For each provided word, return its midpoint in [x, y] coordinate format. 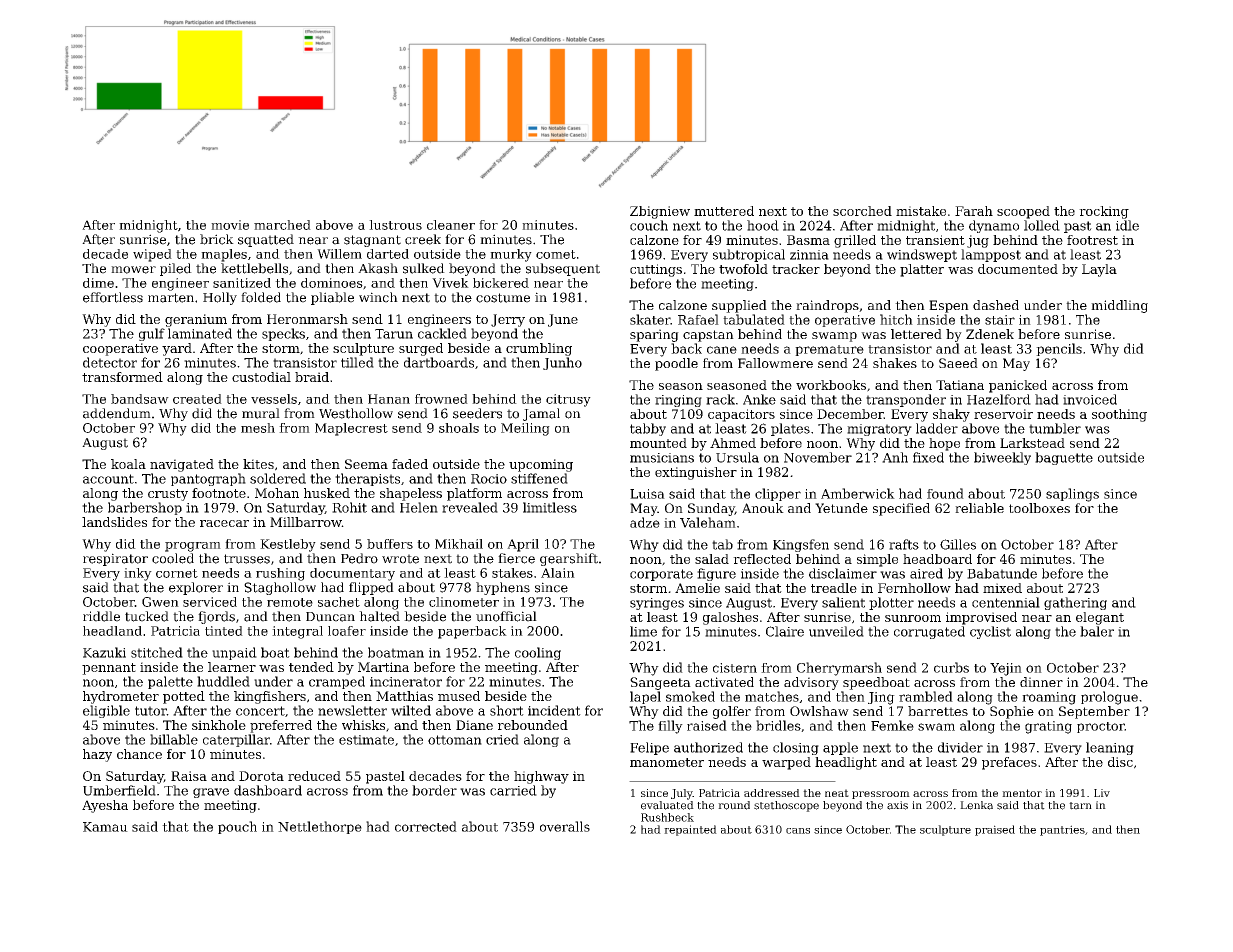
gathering [1075, 603]
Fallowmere [775, 363]
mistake [921, 211]
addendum [117, 413]
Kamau [105, 827]
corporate [661, 575]
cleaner [451, 225]
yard [177, 349]
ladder [937, 428]
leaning [1110, 748]
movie [230, 225]
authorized [708, 747]
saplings [1072, 495]
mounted [658, 443]
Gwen [160, 602]
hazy [97, 755]
